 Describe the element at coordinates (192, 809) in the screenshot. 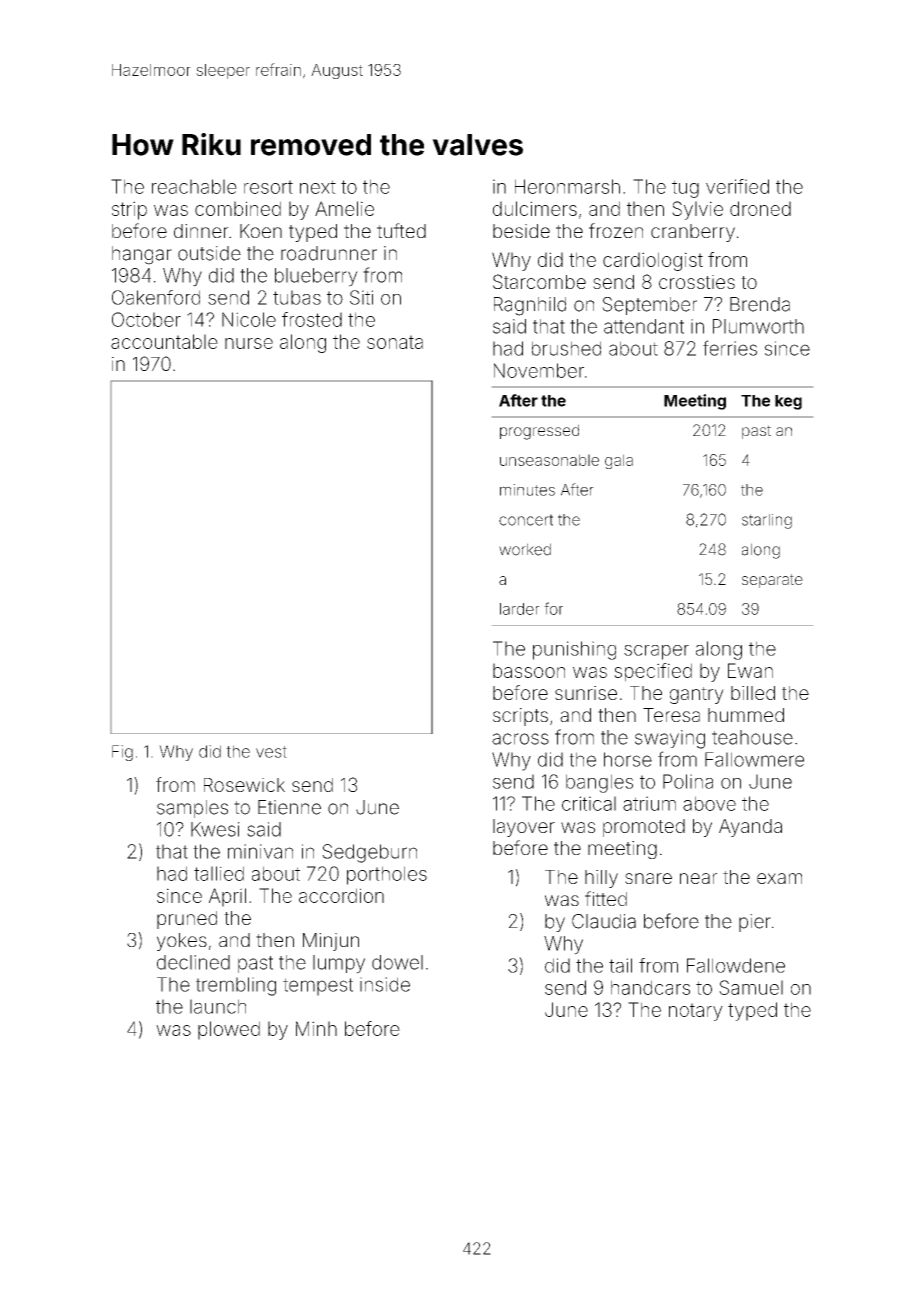

I see `samples` at that location.
